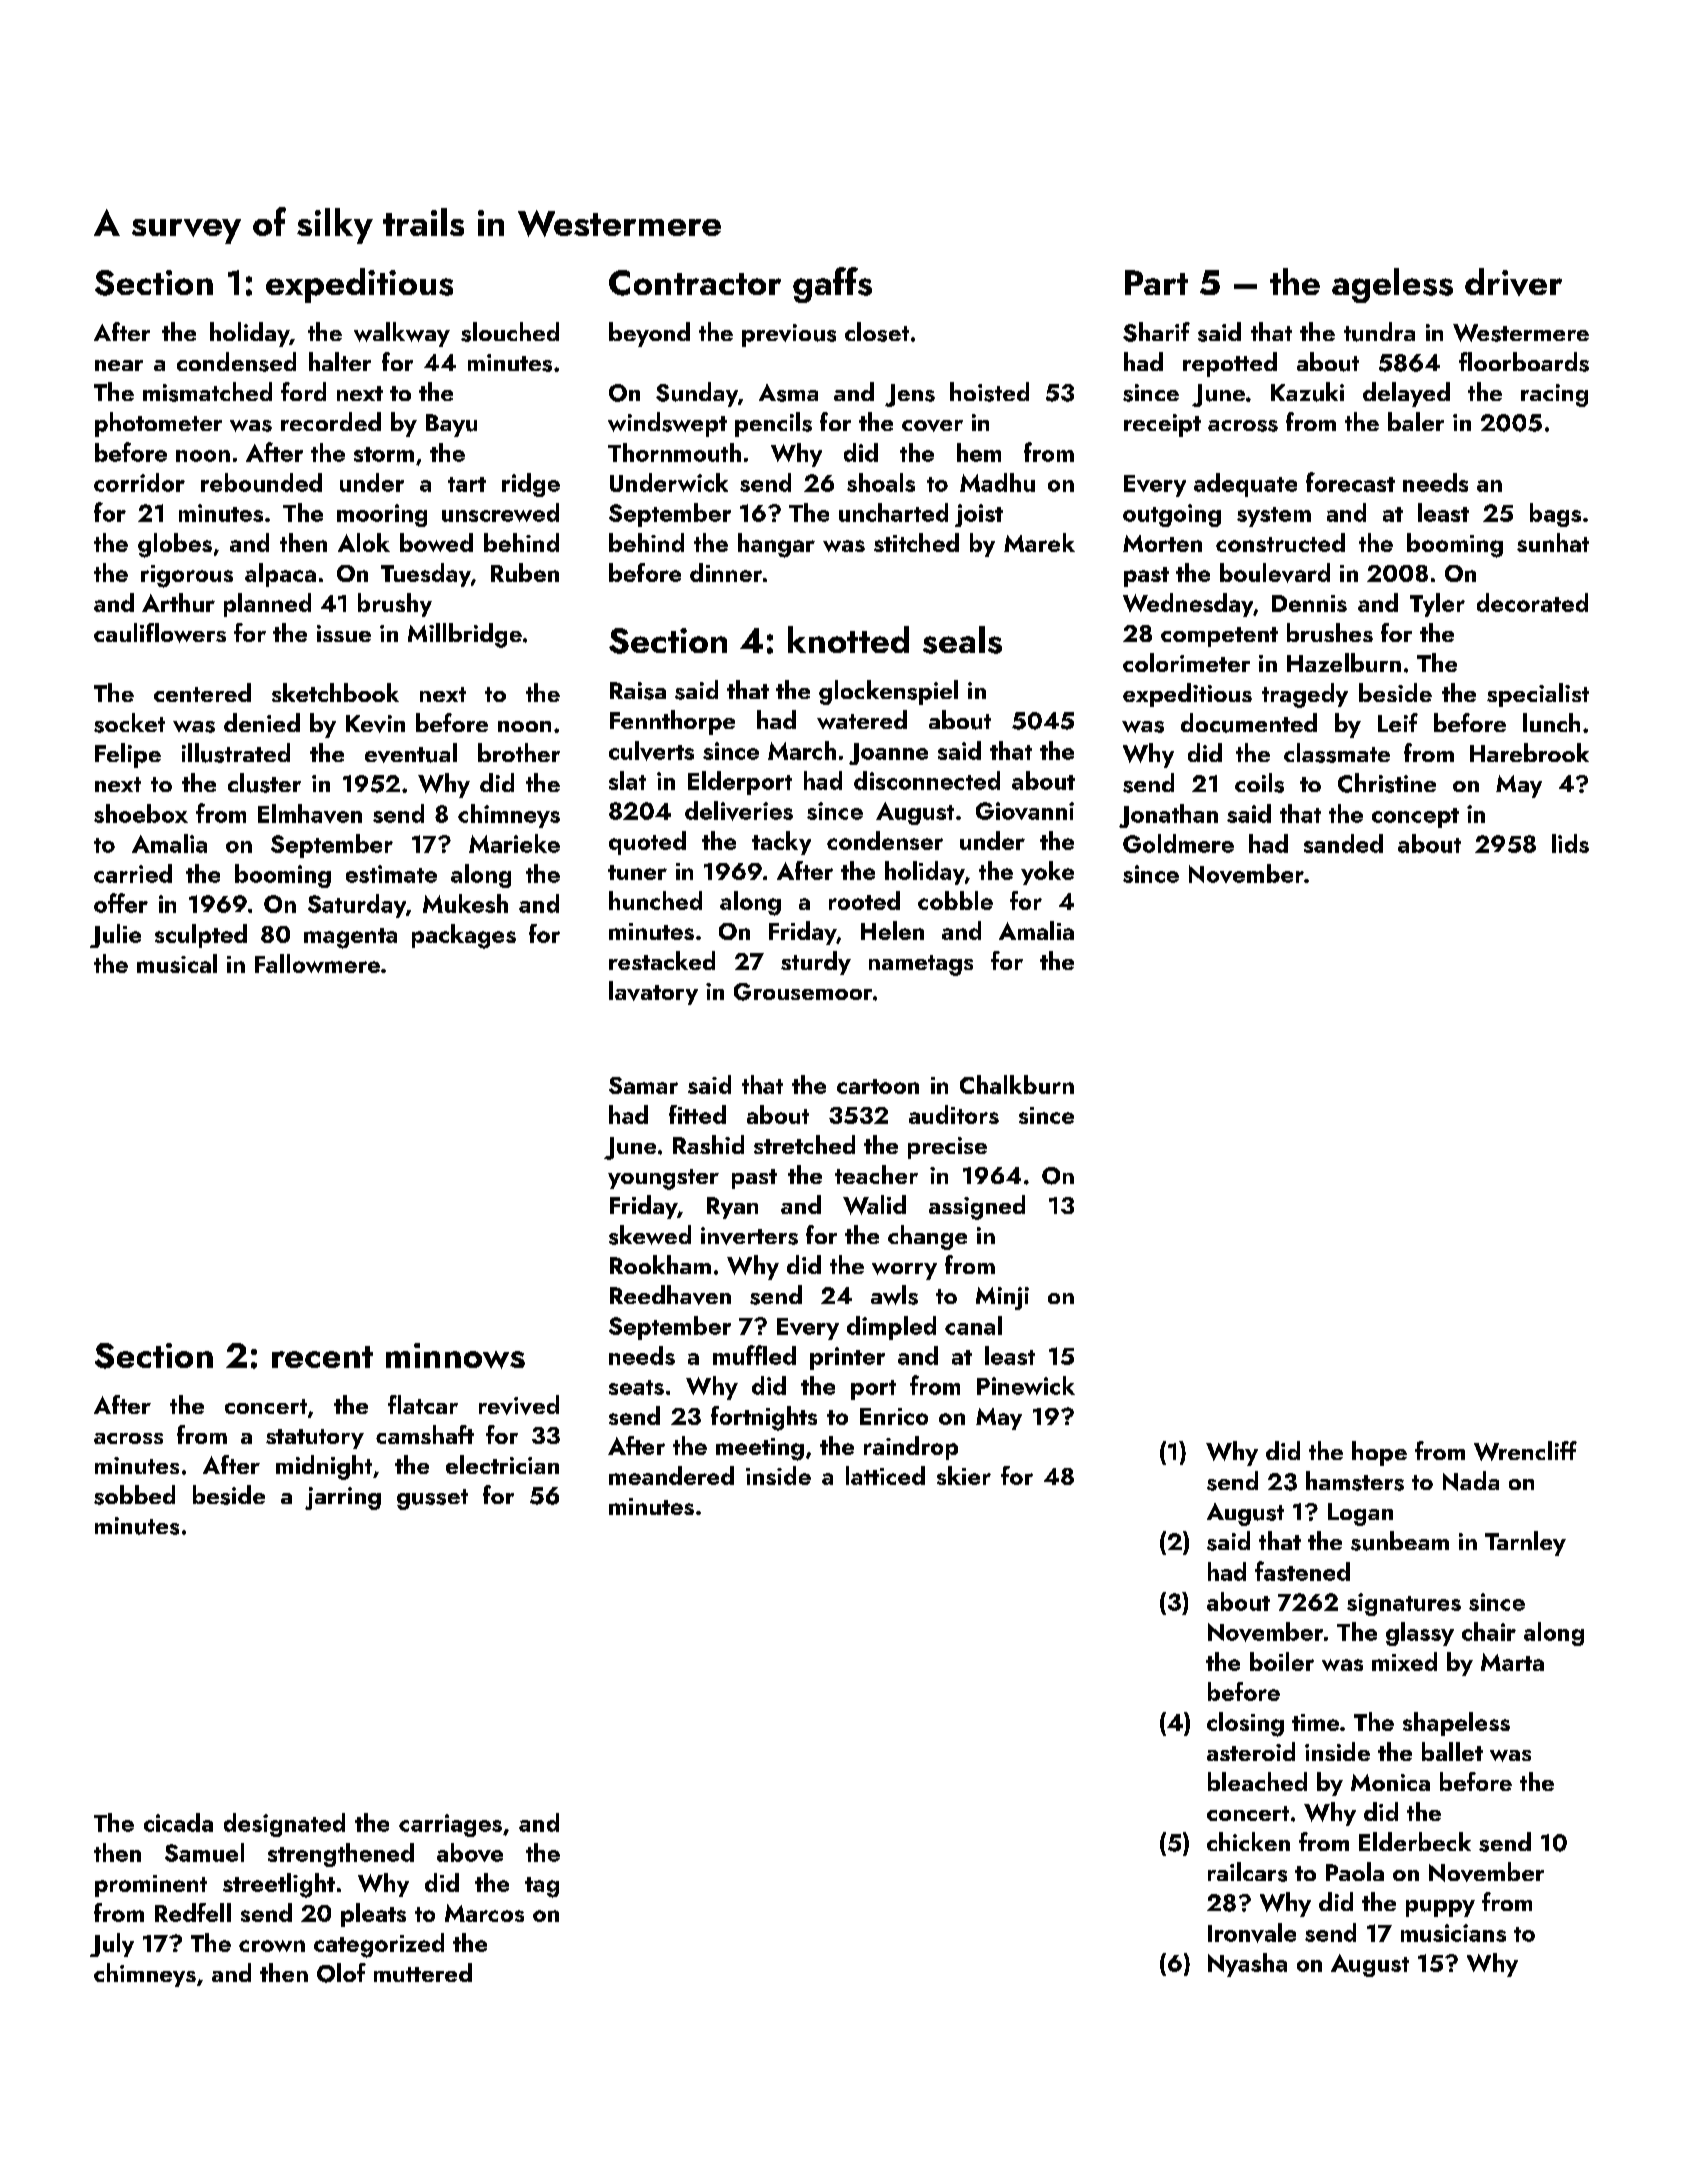  Describe the element at coordinates (695, 283) in the page. I see `Contractor` at that location.
